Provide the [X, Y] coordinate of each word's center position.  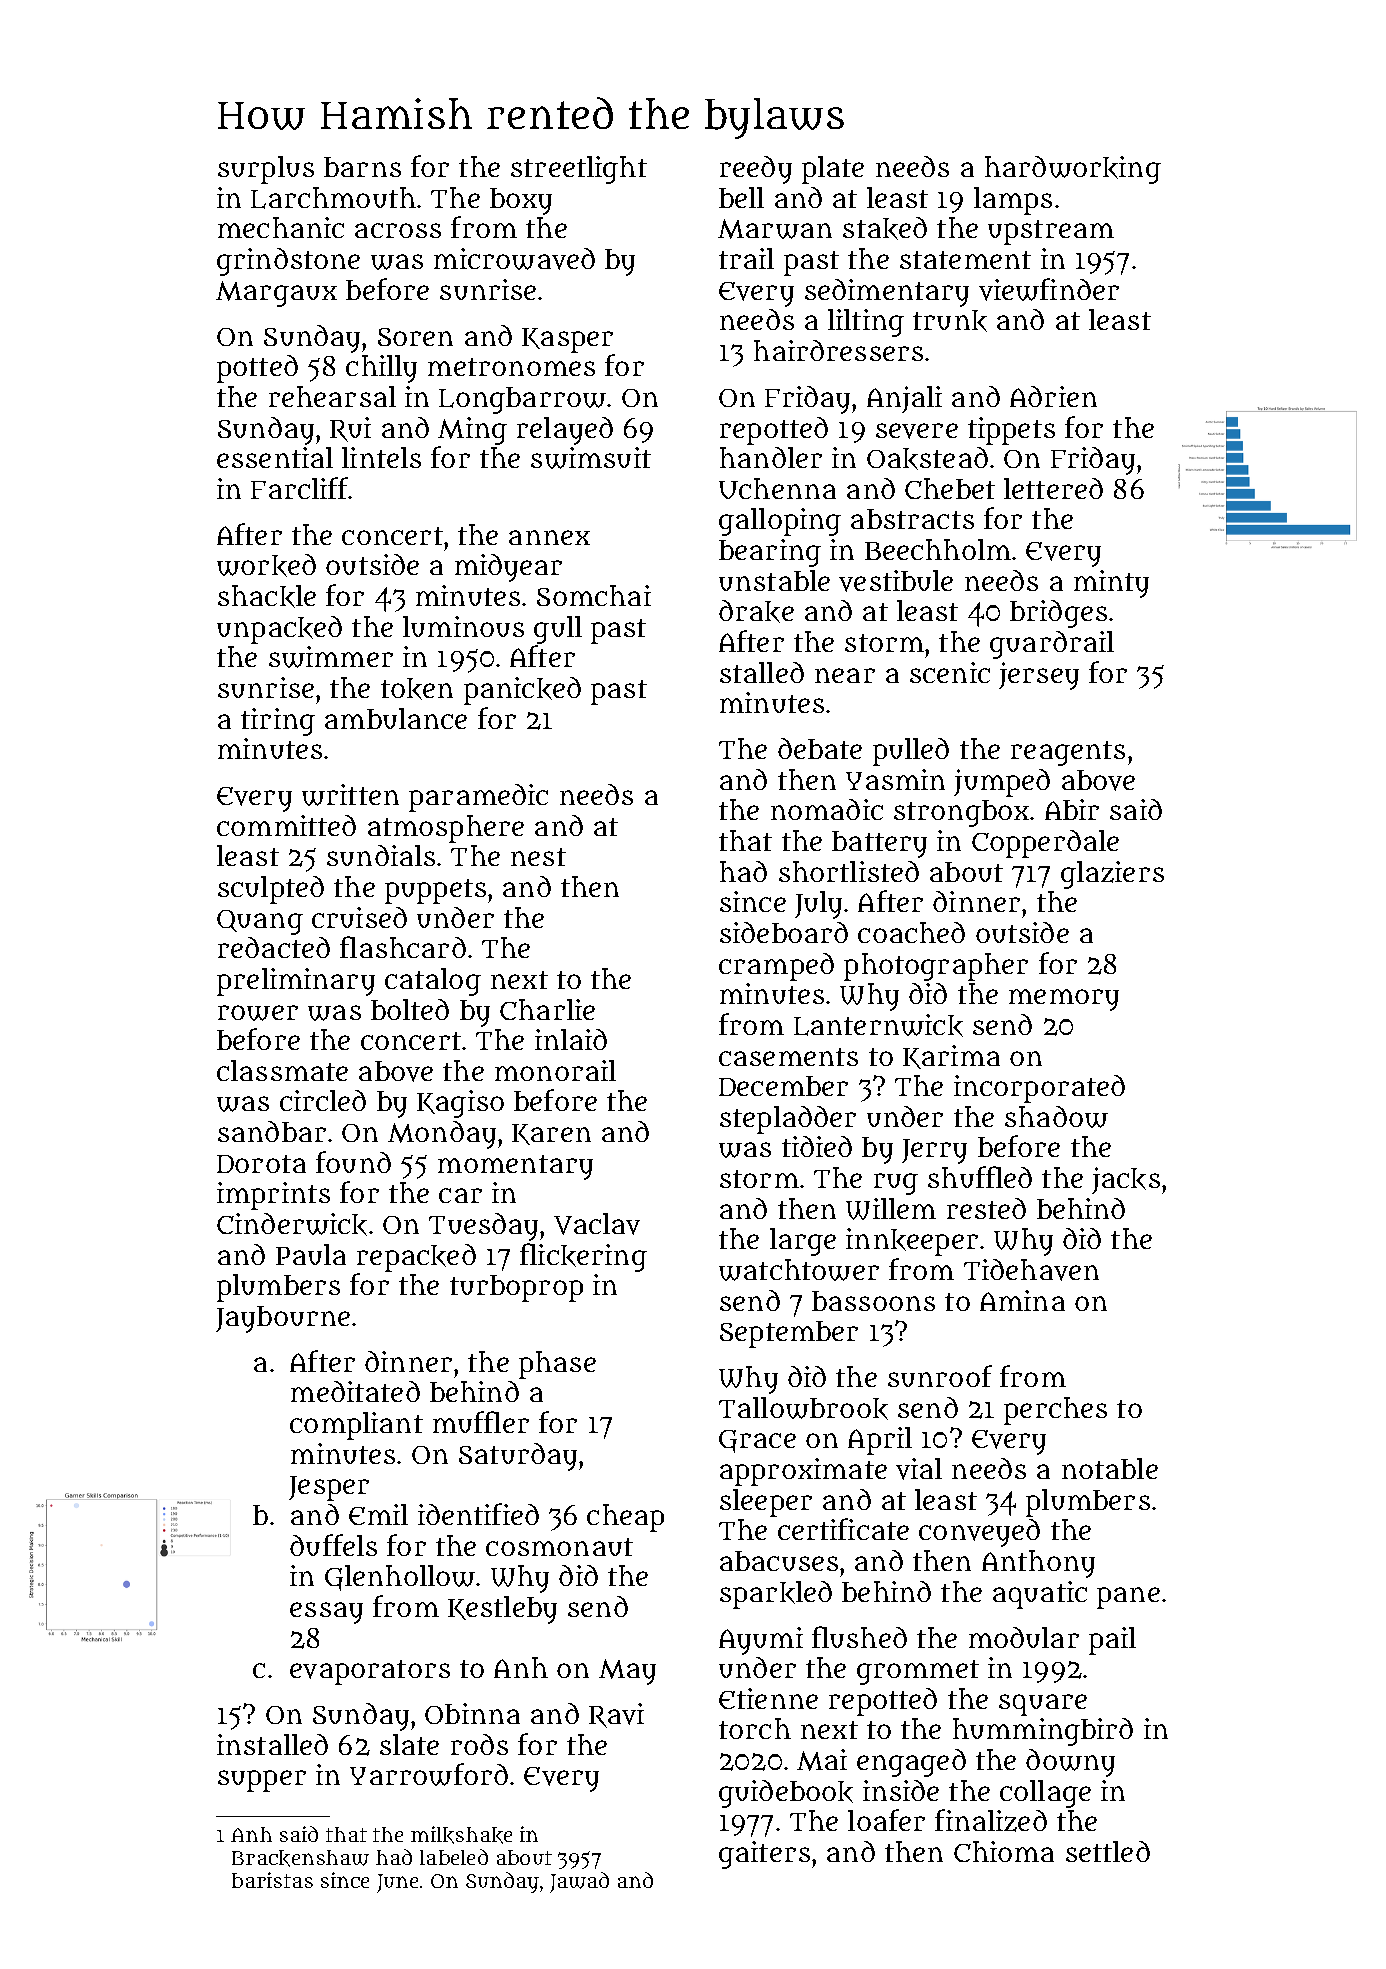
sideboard [784, 932]
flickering [583, 1257]
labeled [454, 1857]
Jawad [579, 1882]
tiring [278, 722]
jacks [1126, 1180]
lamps [1013, 201]
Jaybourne [283, 1319]
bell [741, 197]
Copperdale [1045, 844]
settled [1108, 1851]
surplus [266, 170]
